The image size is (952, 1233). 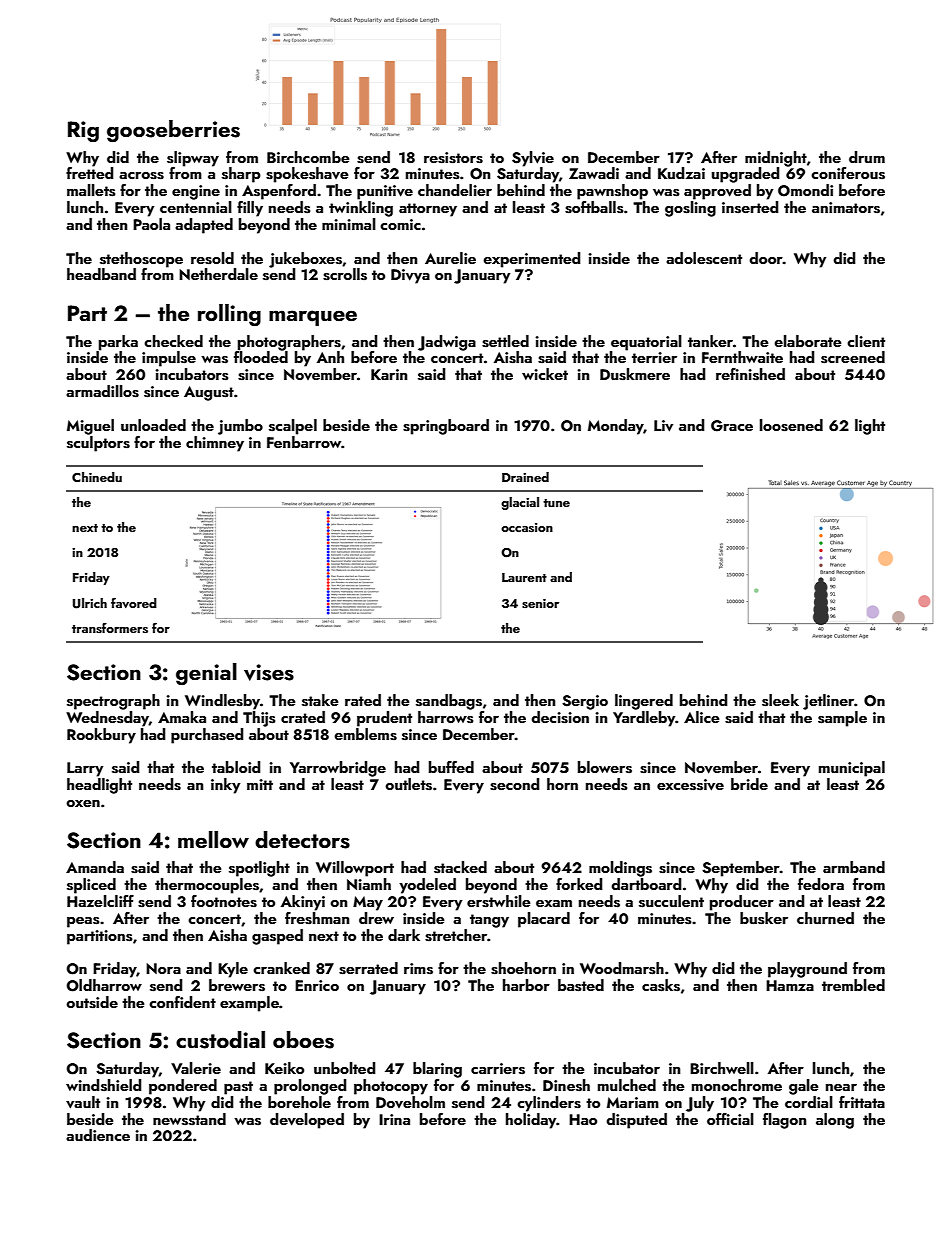 I want to click on checked, so click(x=173, y=341).
